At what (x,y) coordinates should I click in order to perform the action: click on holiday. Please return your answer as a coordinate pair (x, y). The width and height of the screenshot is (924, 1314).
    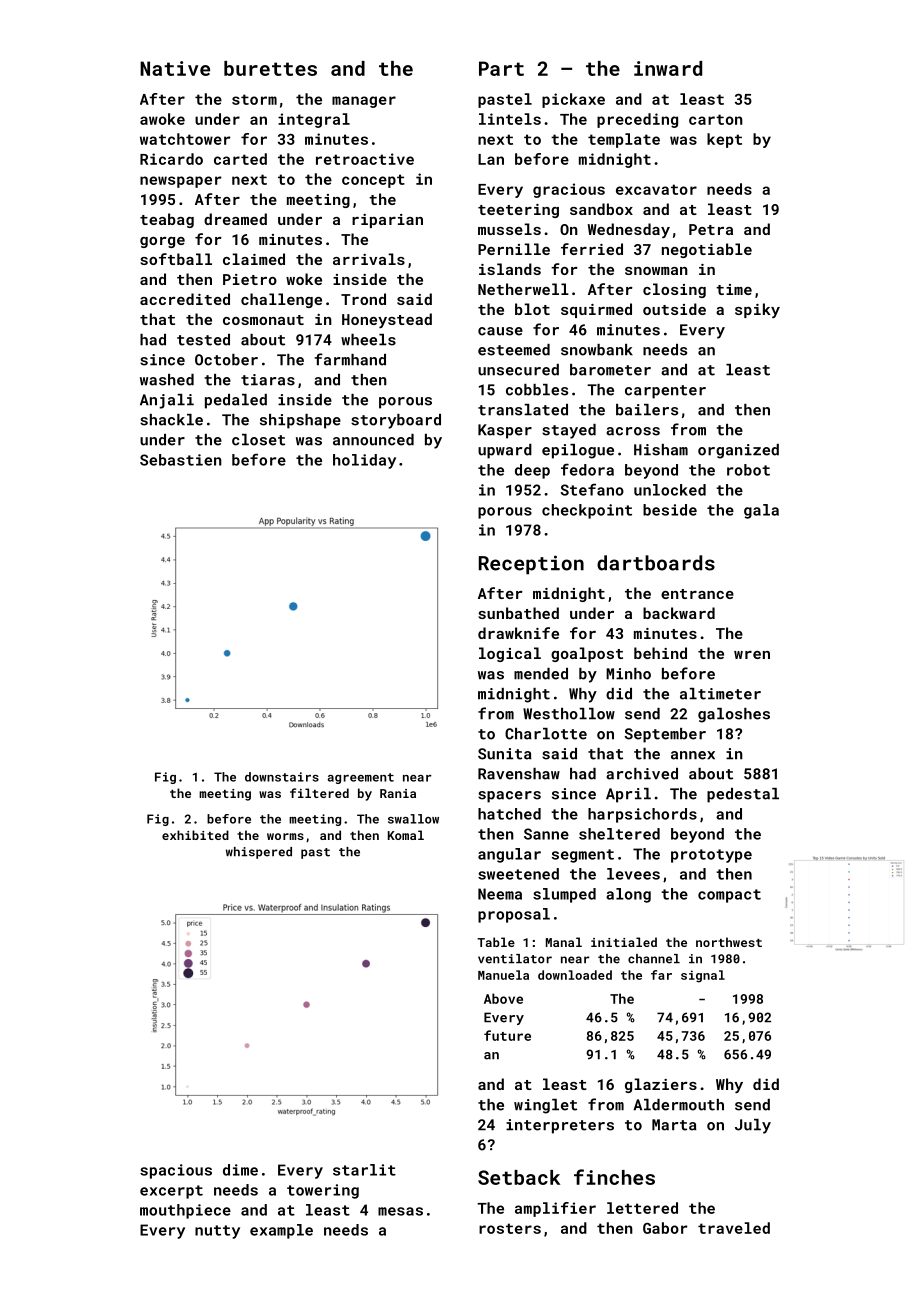
    Looking at the image, I should click on (364, 461).
